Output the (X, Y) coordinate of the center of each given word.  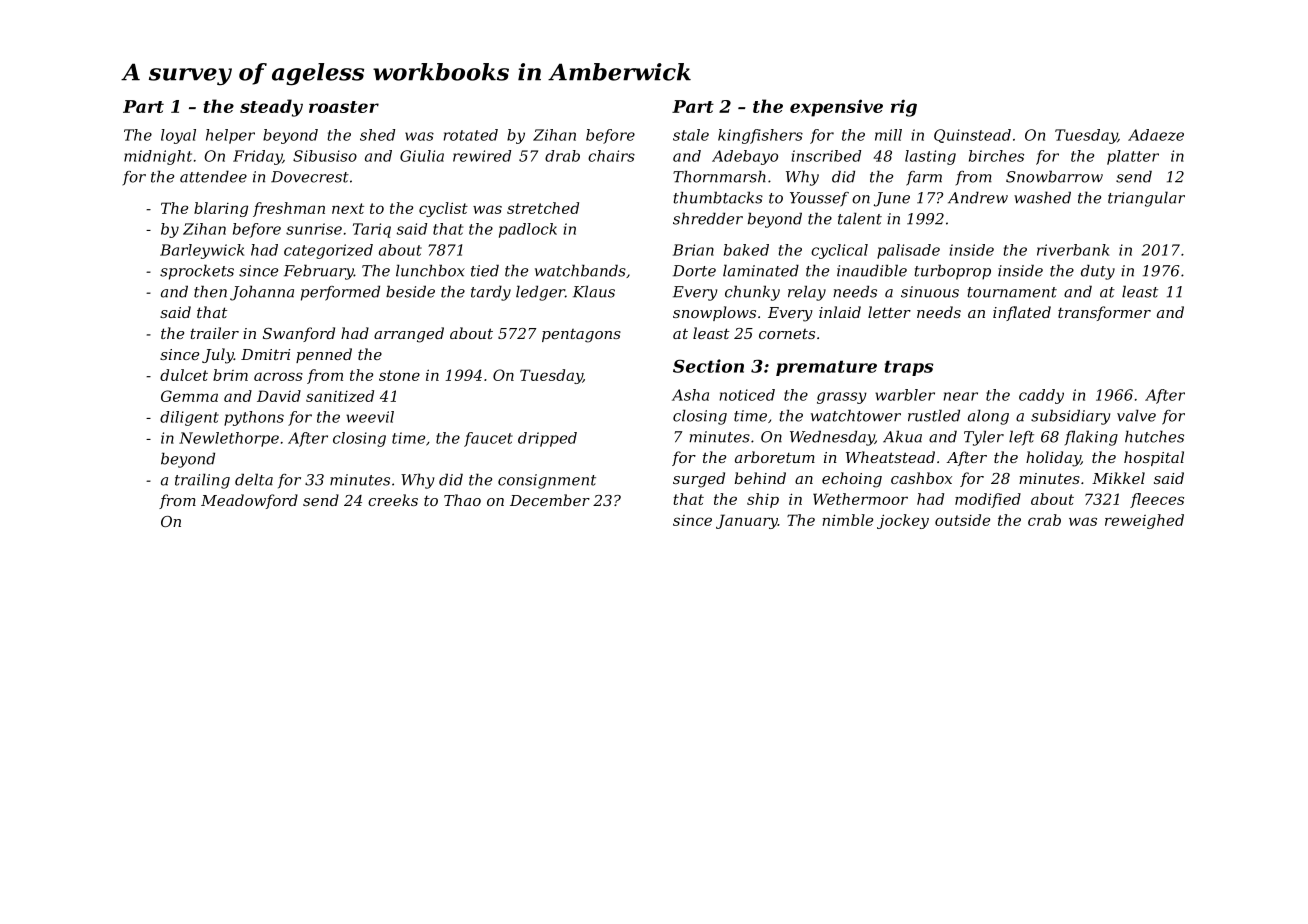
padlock (528, 230)
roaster (344, 107)
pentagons (581, 336)
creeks (393, 500)
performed (340, 293)
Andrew (978, 197)
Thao (462, 500)
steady (271, 108)
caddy (1041, 396)
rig (904, 108)
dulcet (184, 375)
